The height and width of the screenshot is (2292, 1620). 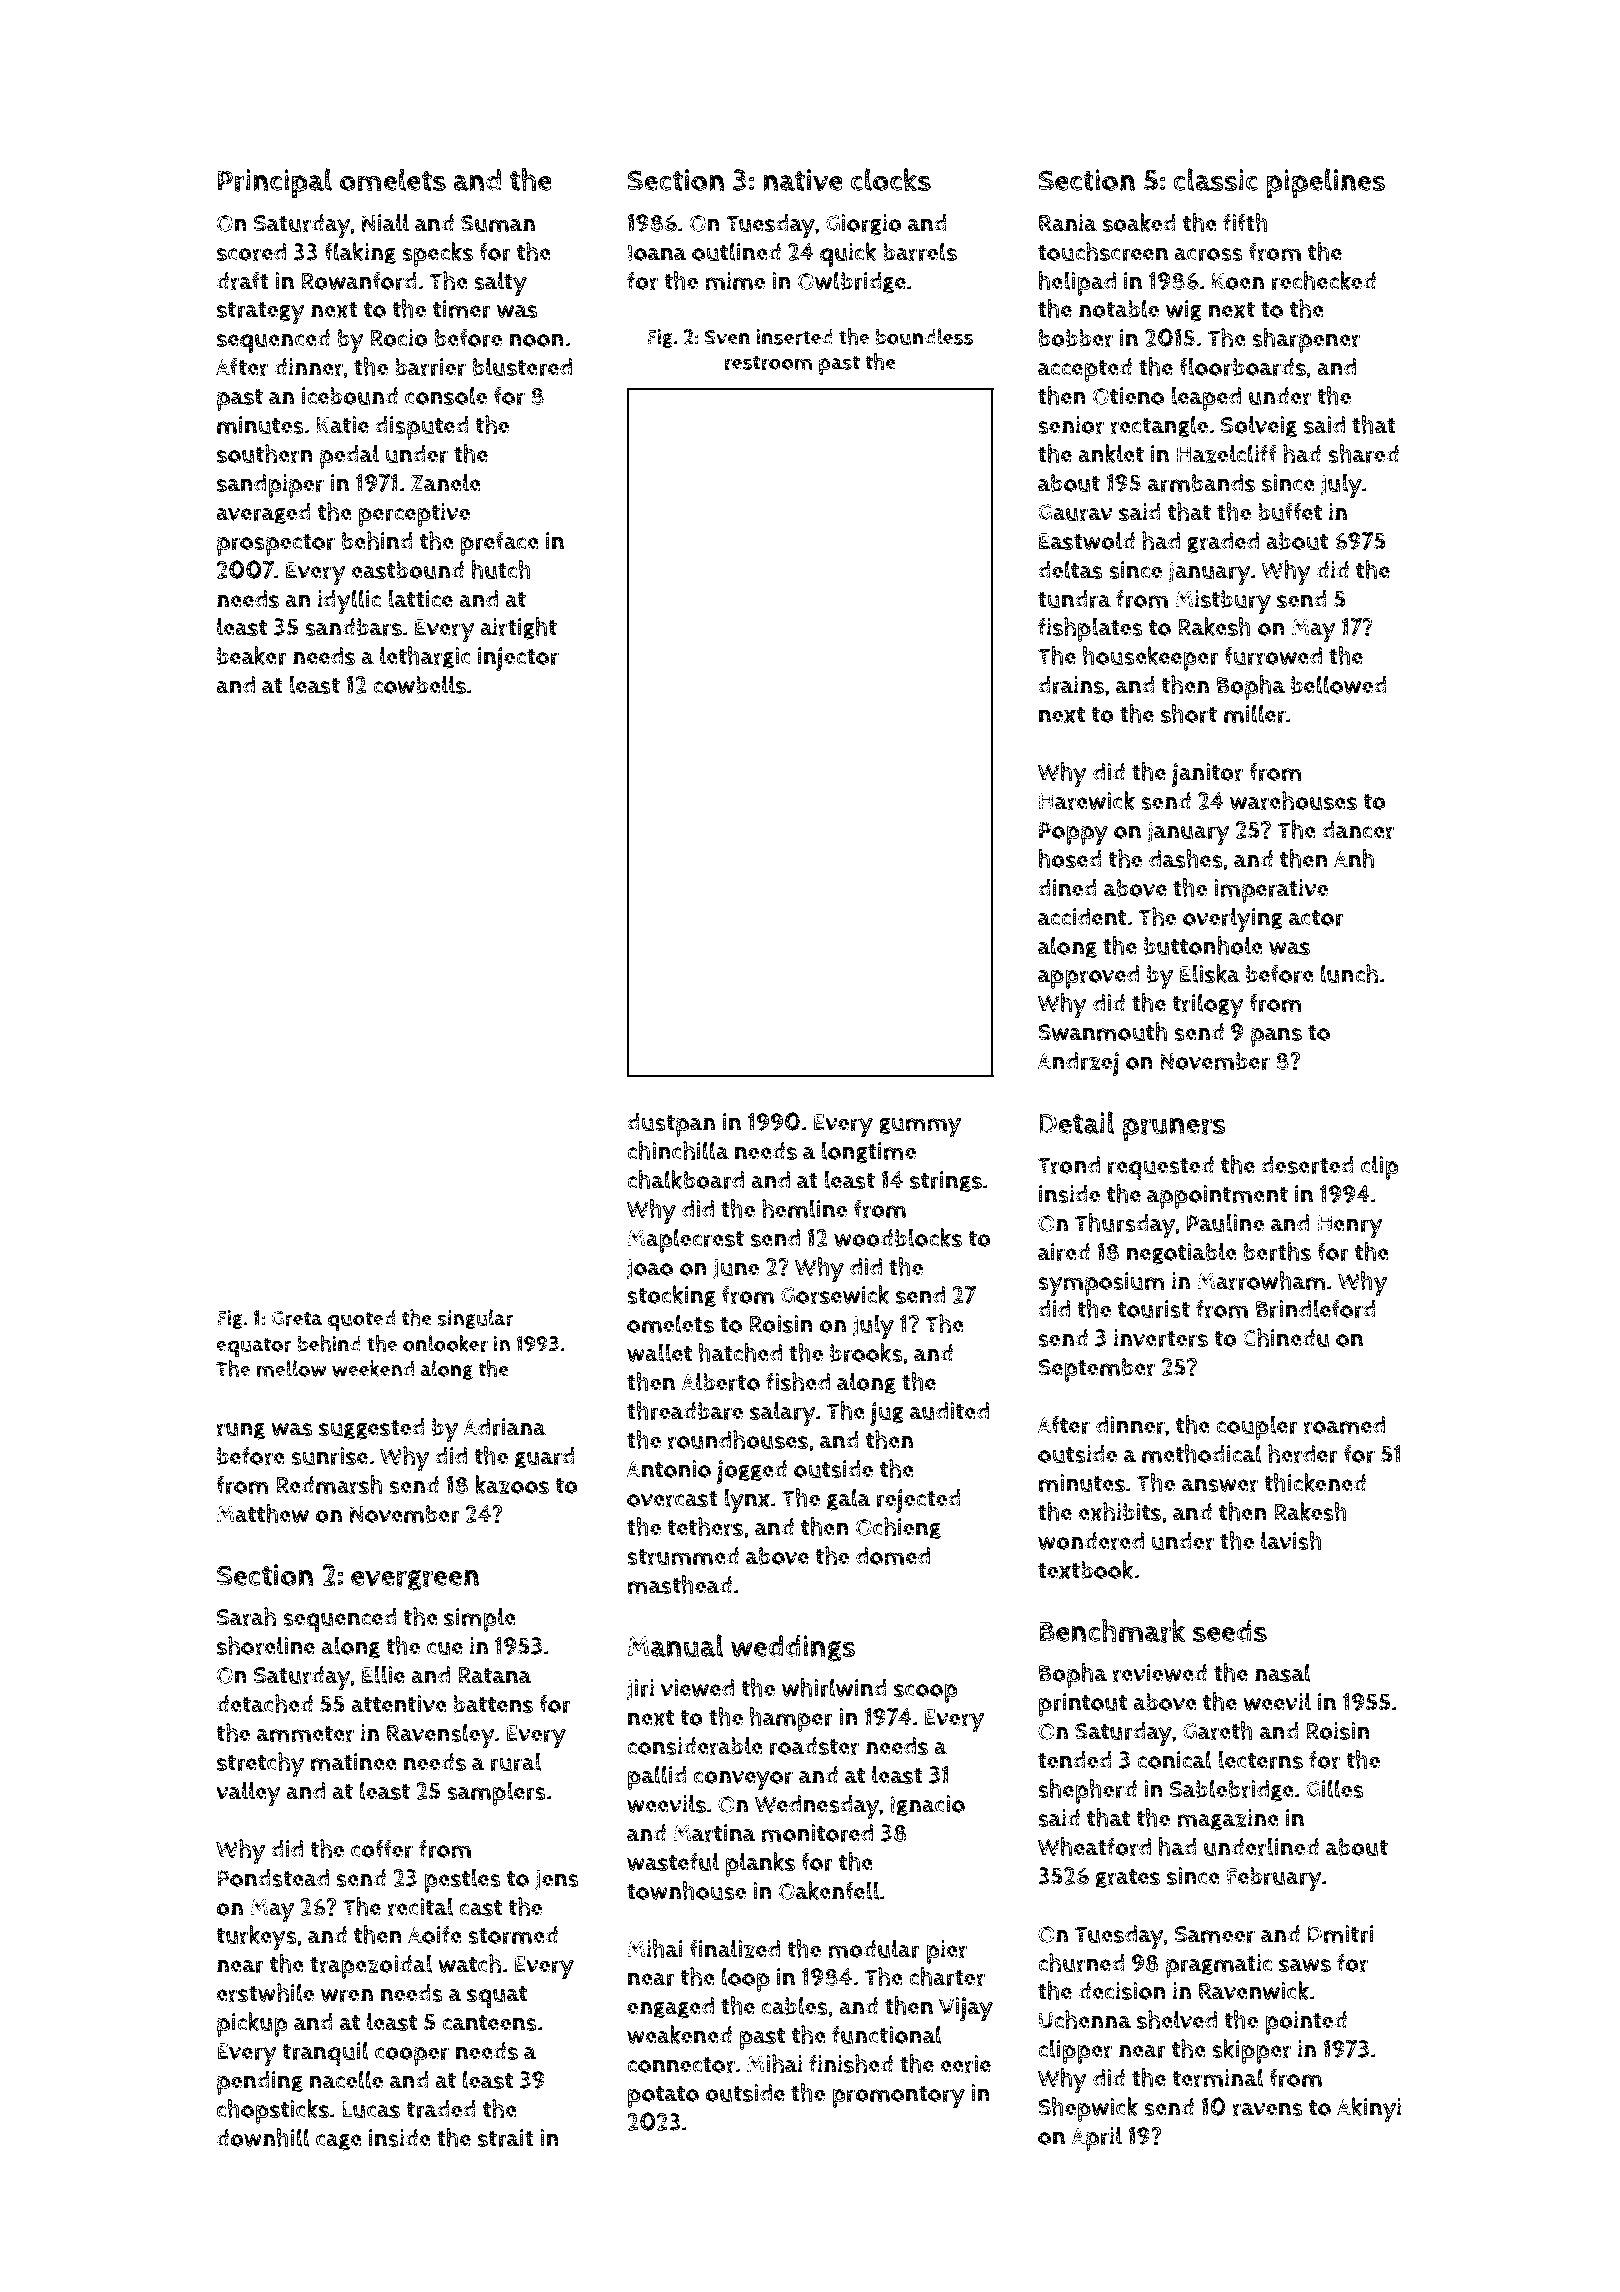 What do you see at coordinates (928, 1806) in the screenshot?
I see `Ignacio` at bounding box center [928, 1806].
